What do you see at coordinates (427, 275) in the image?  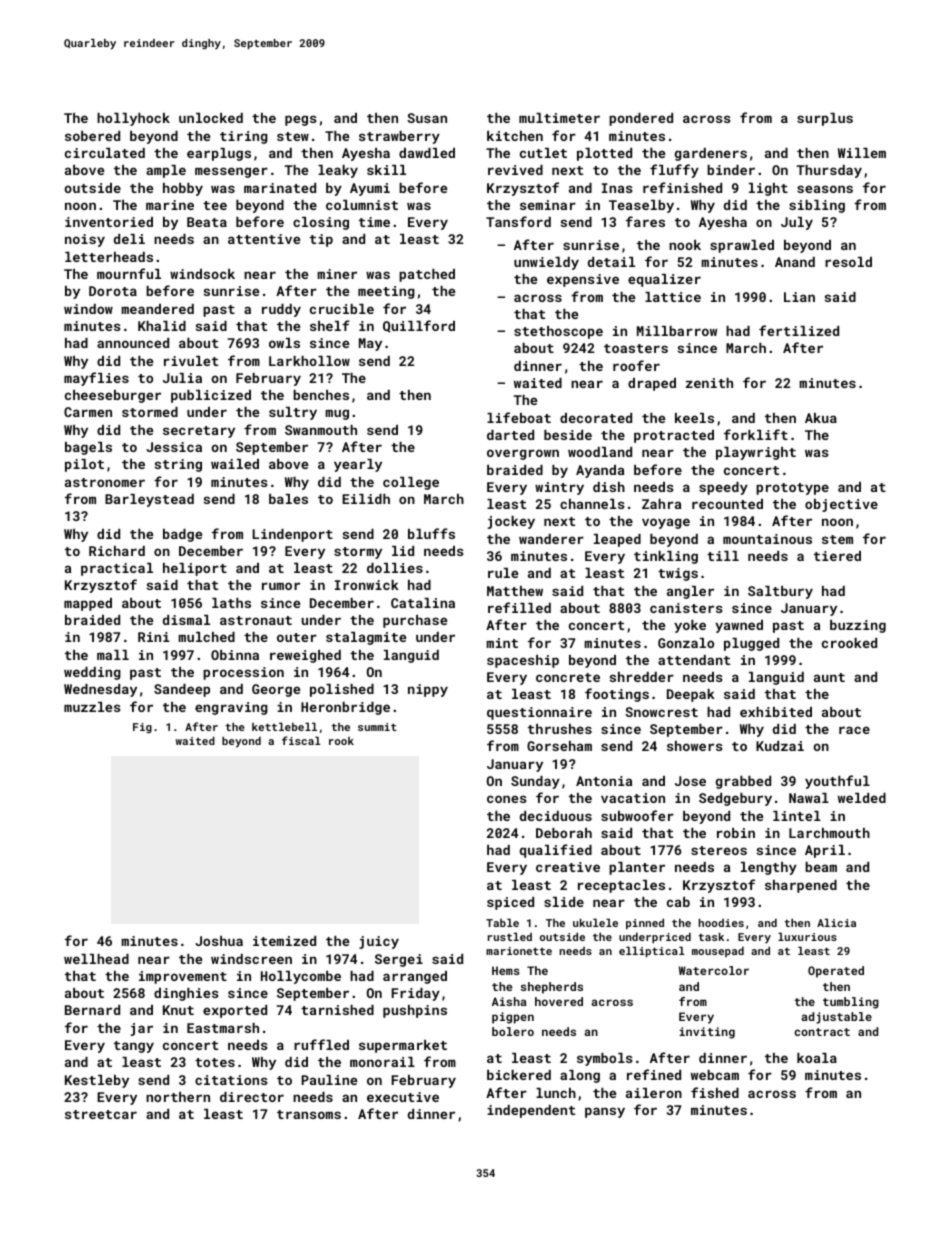 I see `patched` at bounding box center [427, 275].
